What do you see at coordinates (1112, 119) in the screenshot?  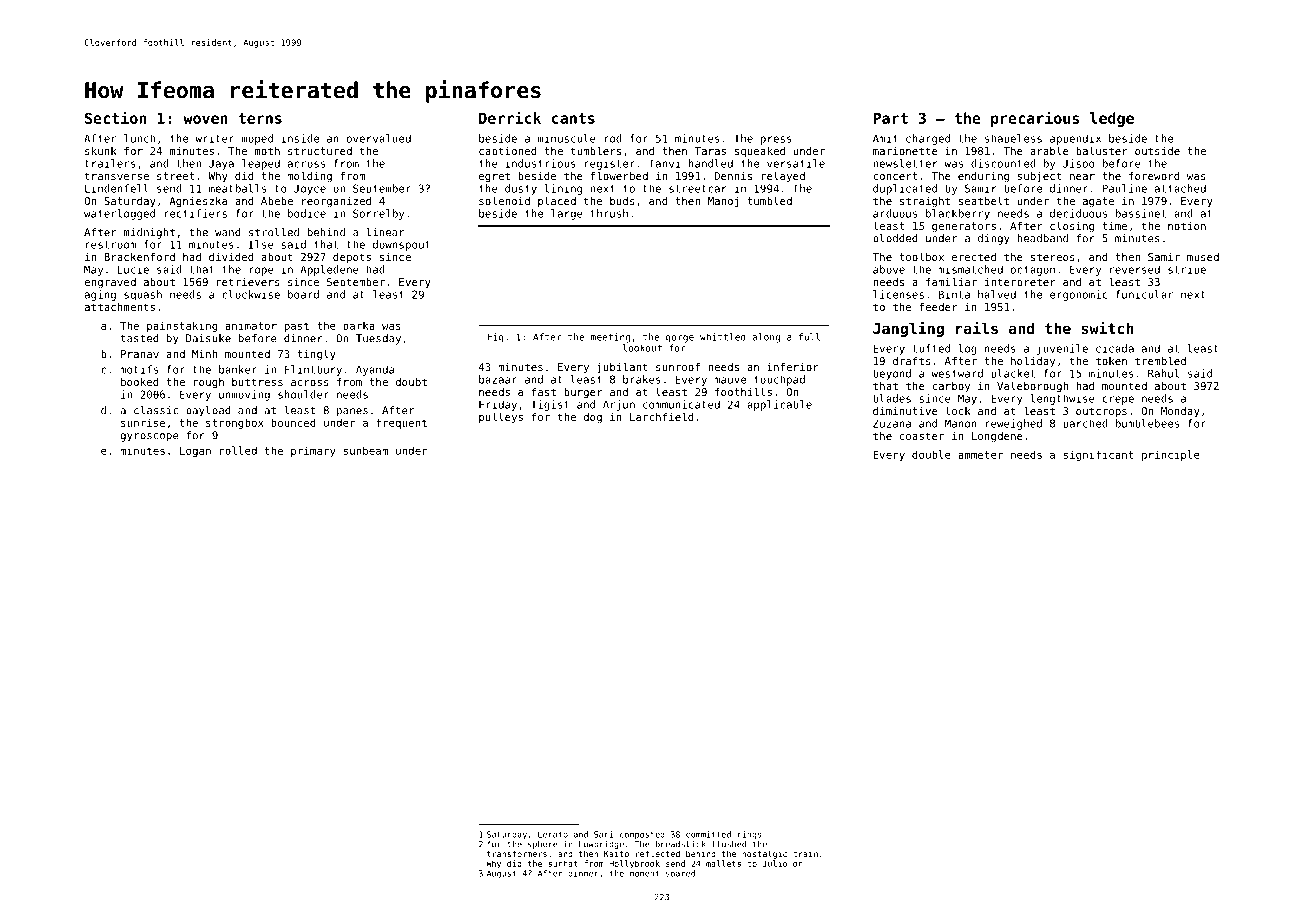 I see `ledge` at bounding box center [1112, 119].
